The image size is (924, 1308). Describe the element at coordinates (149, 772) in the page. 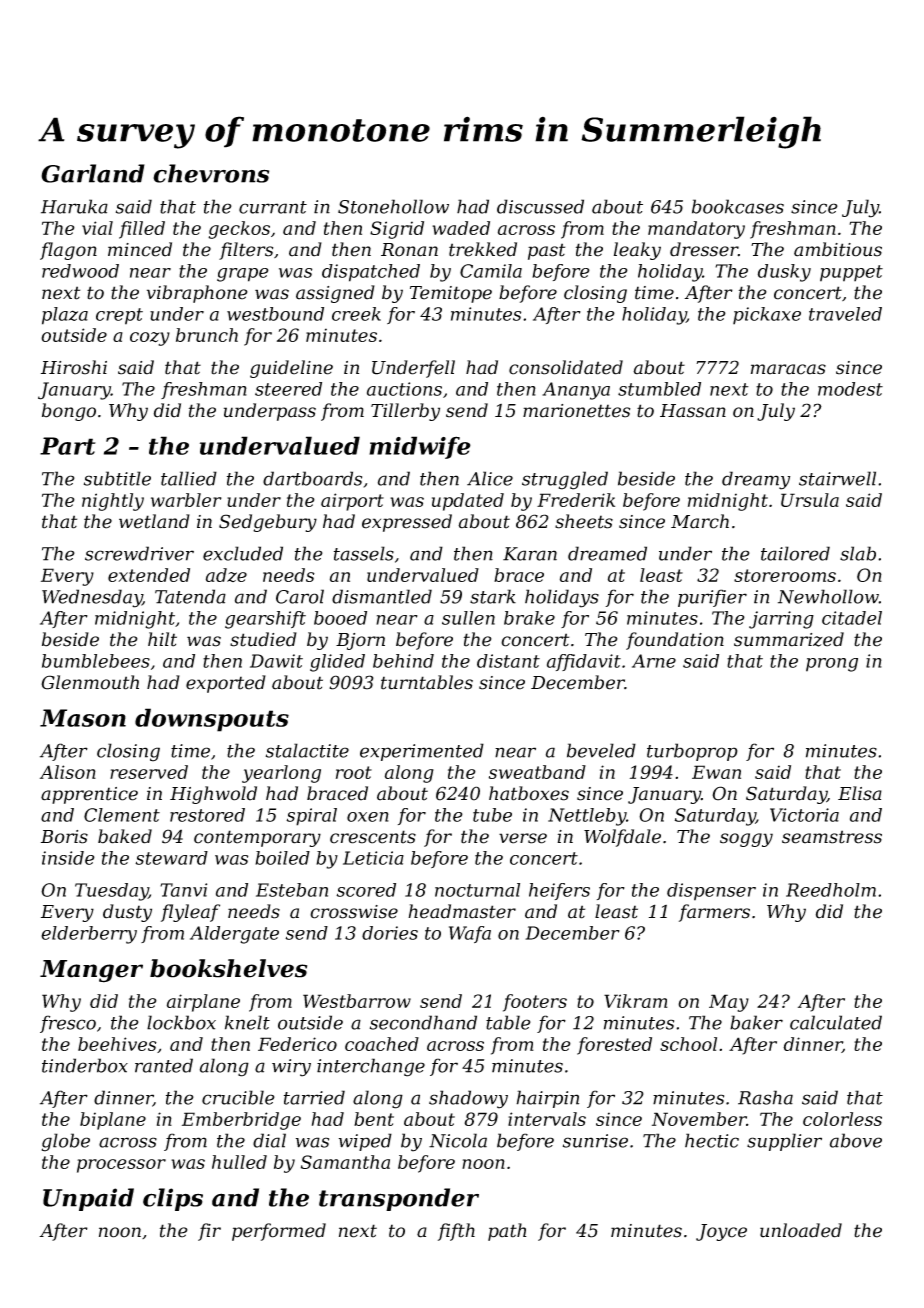

I see `reserved` at that location.
